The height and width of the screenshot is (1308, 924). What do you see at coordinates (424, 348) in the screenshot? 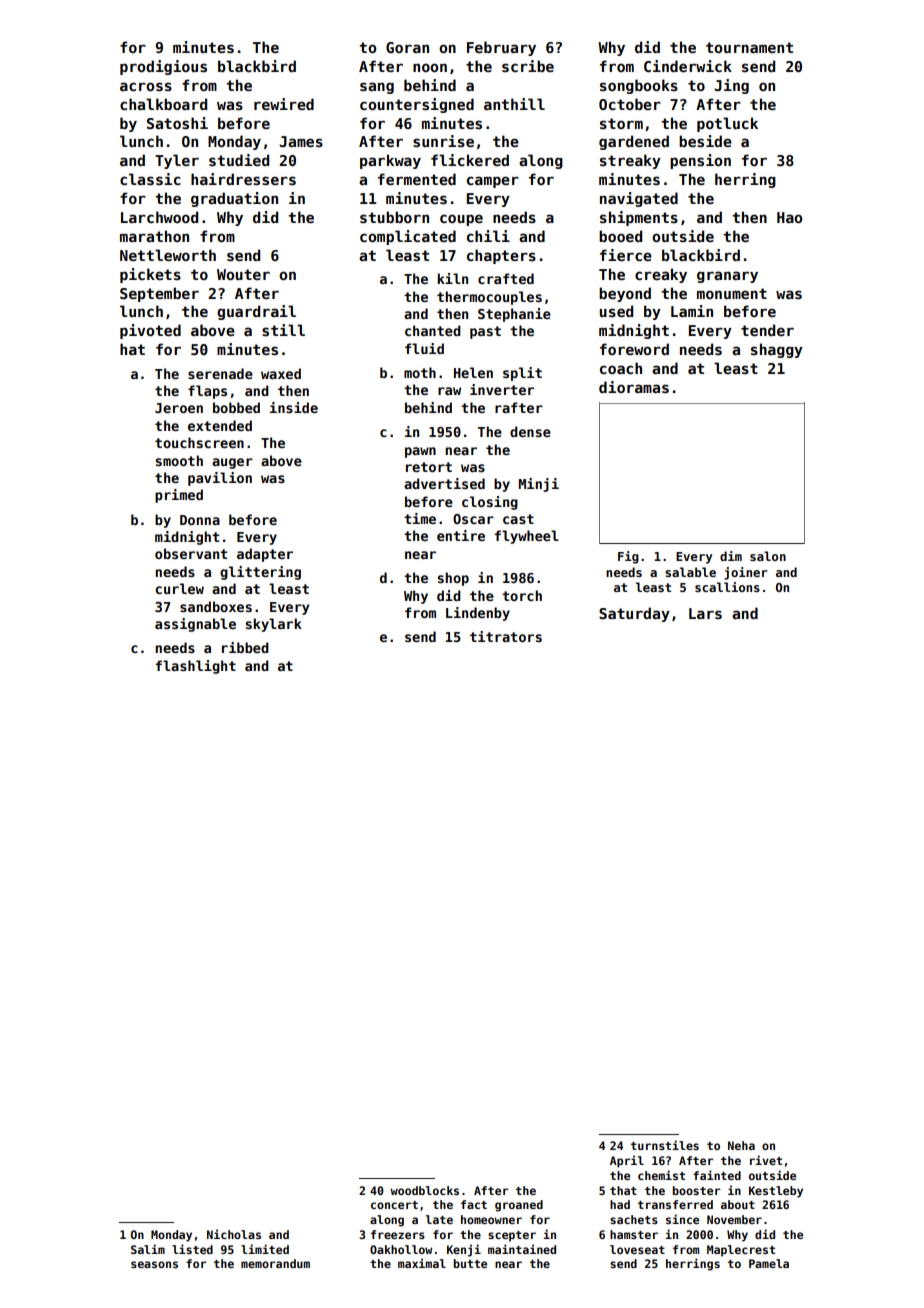
I see `fluid` at bounding box center [424, 348].
